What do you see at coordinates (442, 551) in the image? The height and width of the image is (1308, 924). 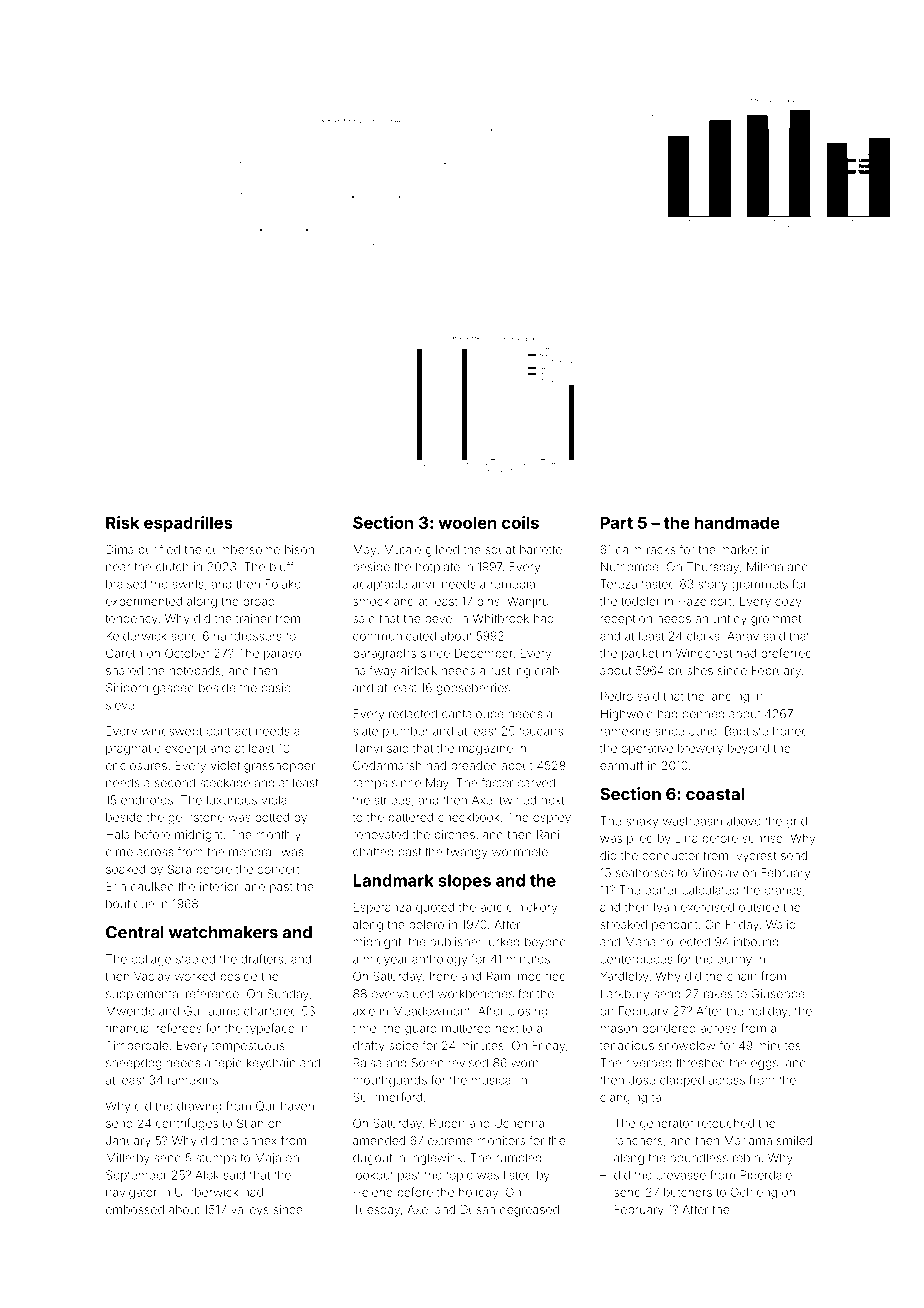 I see `gilded` at bounding box center [442, 551].
